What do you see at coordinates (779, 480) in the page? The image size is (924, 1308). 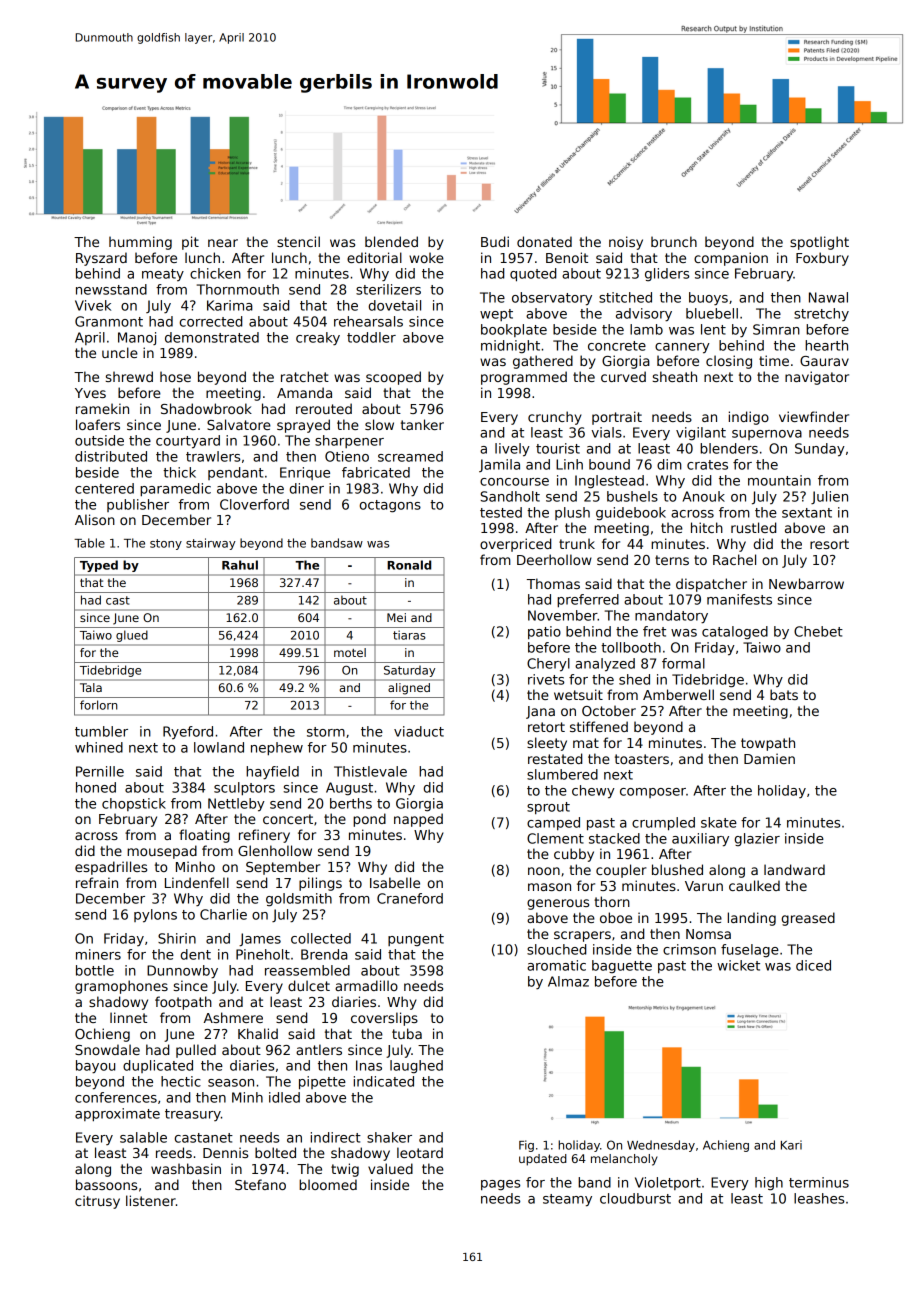 I see `mountain` at bounding box center [779, 480].
